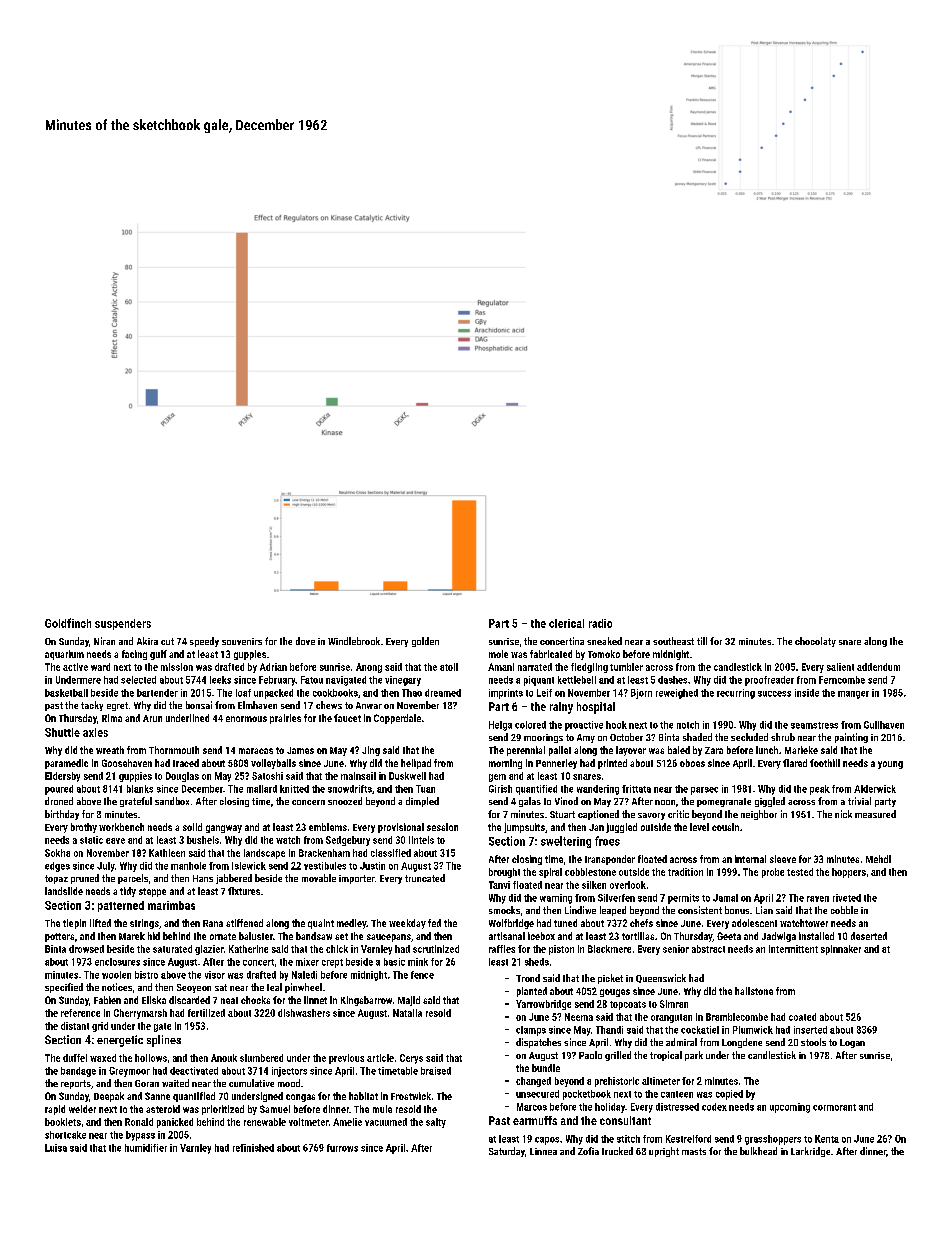 This document has height=1233, width=952. I want to click on codex, so click(714, 1107).
